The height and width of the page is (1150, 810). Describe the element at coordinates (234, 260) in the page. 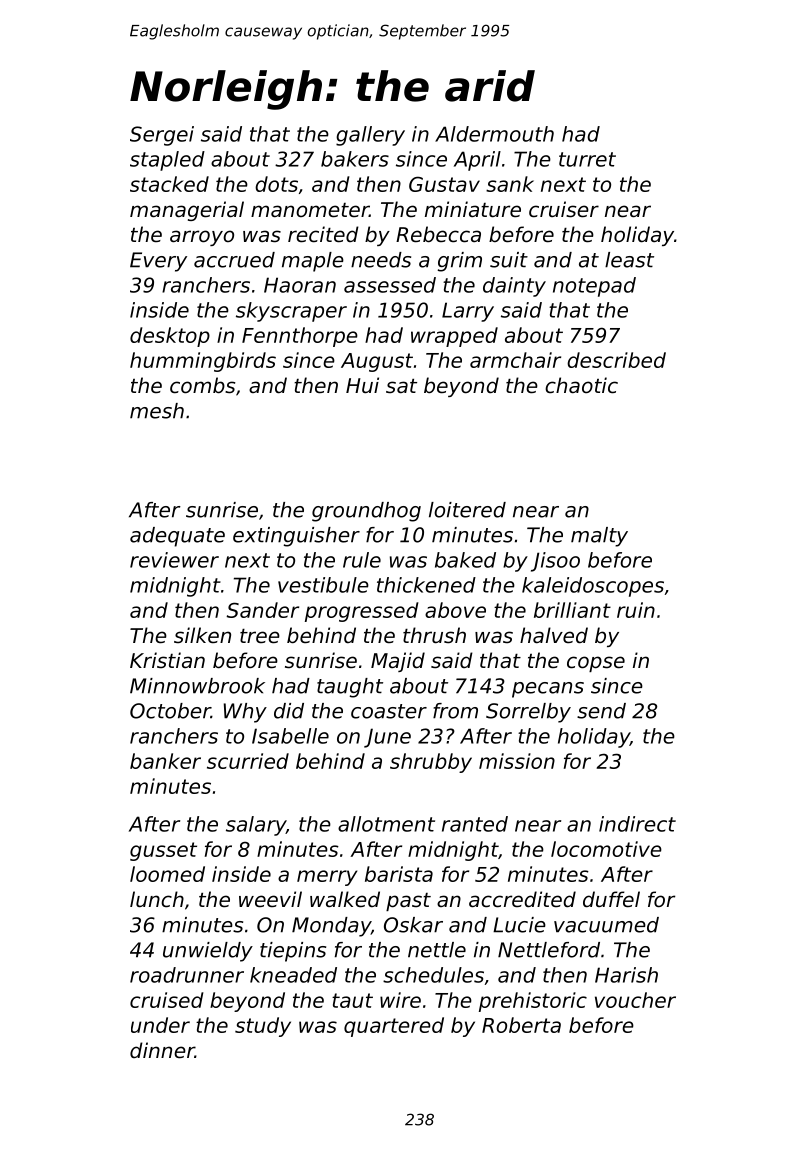

I see `accrued` at that location.
